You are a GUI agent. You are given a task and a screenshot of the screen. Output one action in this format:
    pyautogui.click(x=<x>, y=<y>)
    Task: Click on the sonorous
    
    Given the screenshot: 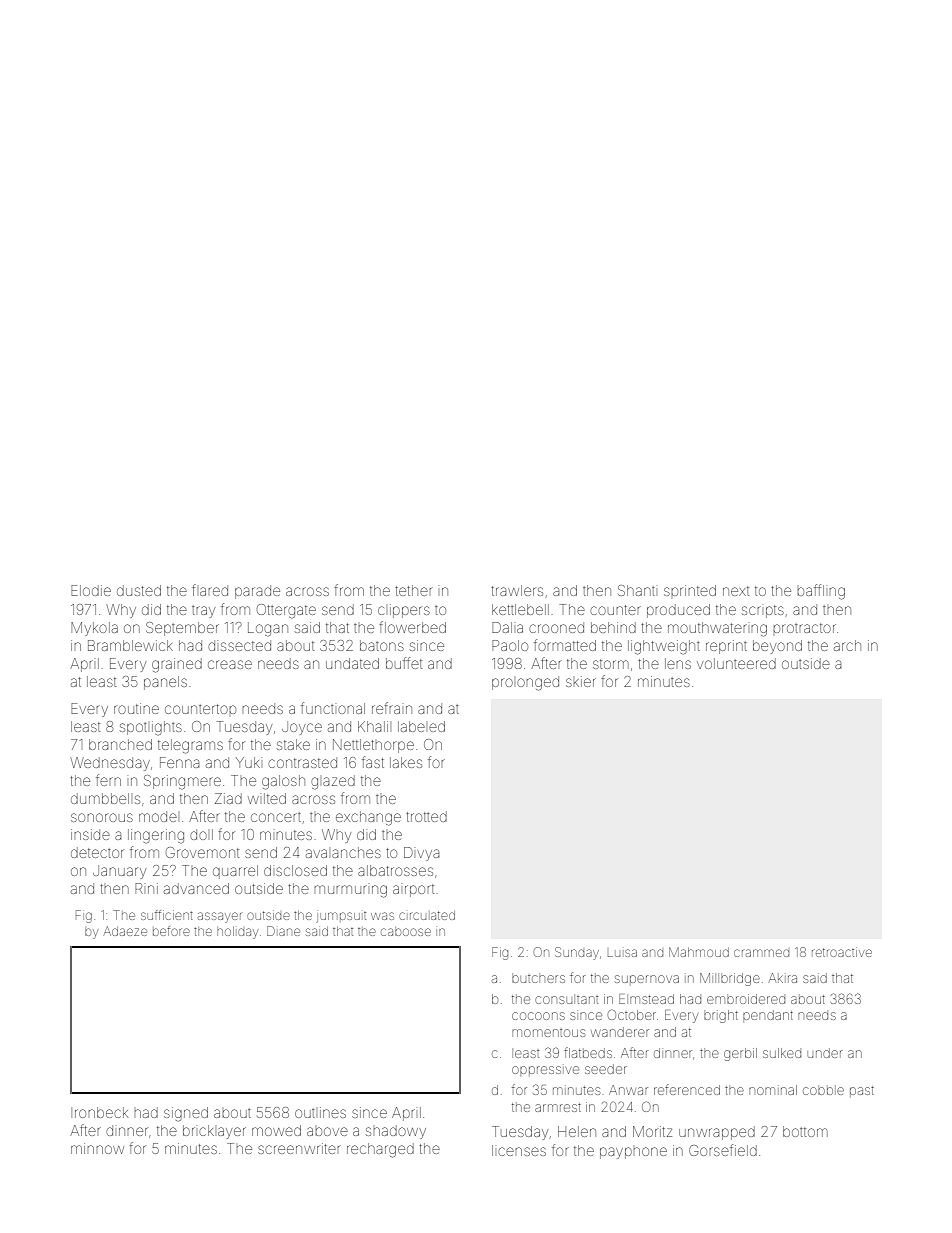 What is the action you would take?
    pyautogui.click(x=102, y=817)
